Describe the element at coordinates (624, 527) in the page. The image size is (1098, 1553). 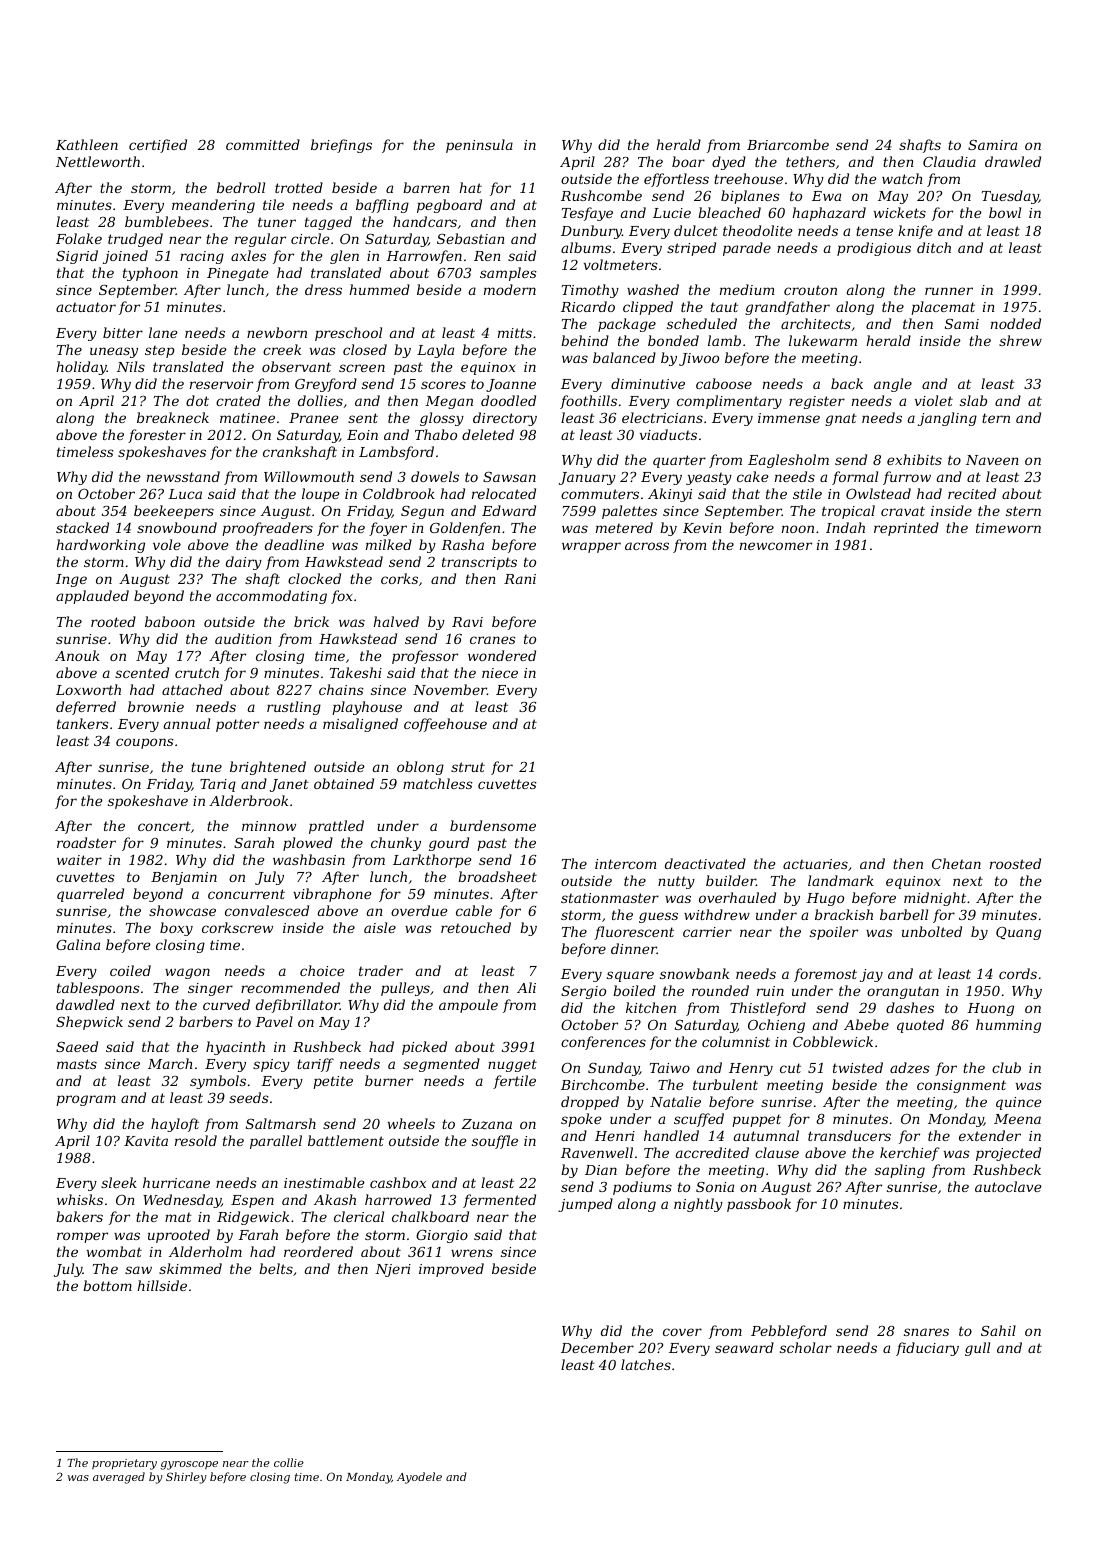
I see `metered` at that location.
